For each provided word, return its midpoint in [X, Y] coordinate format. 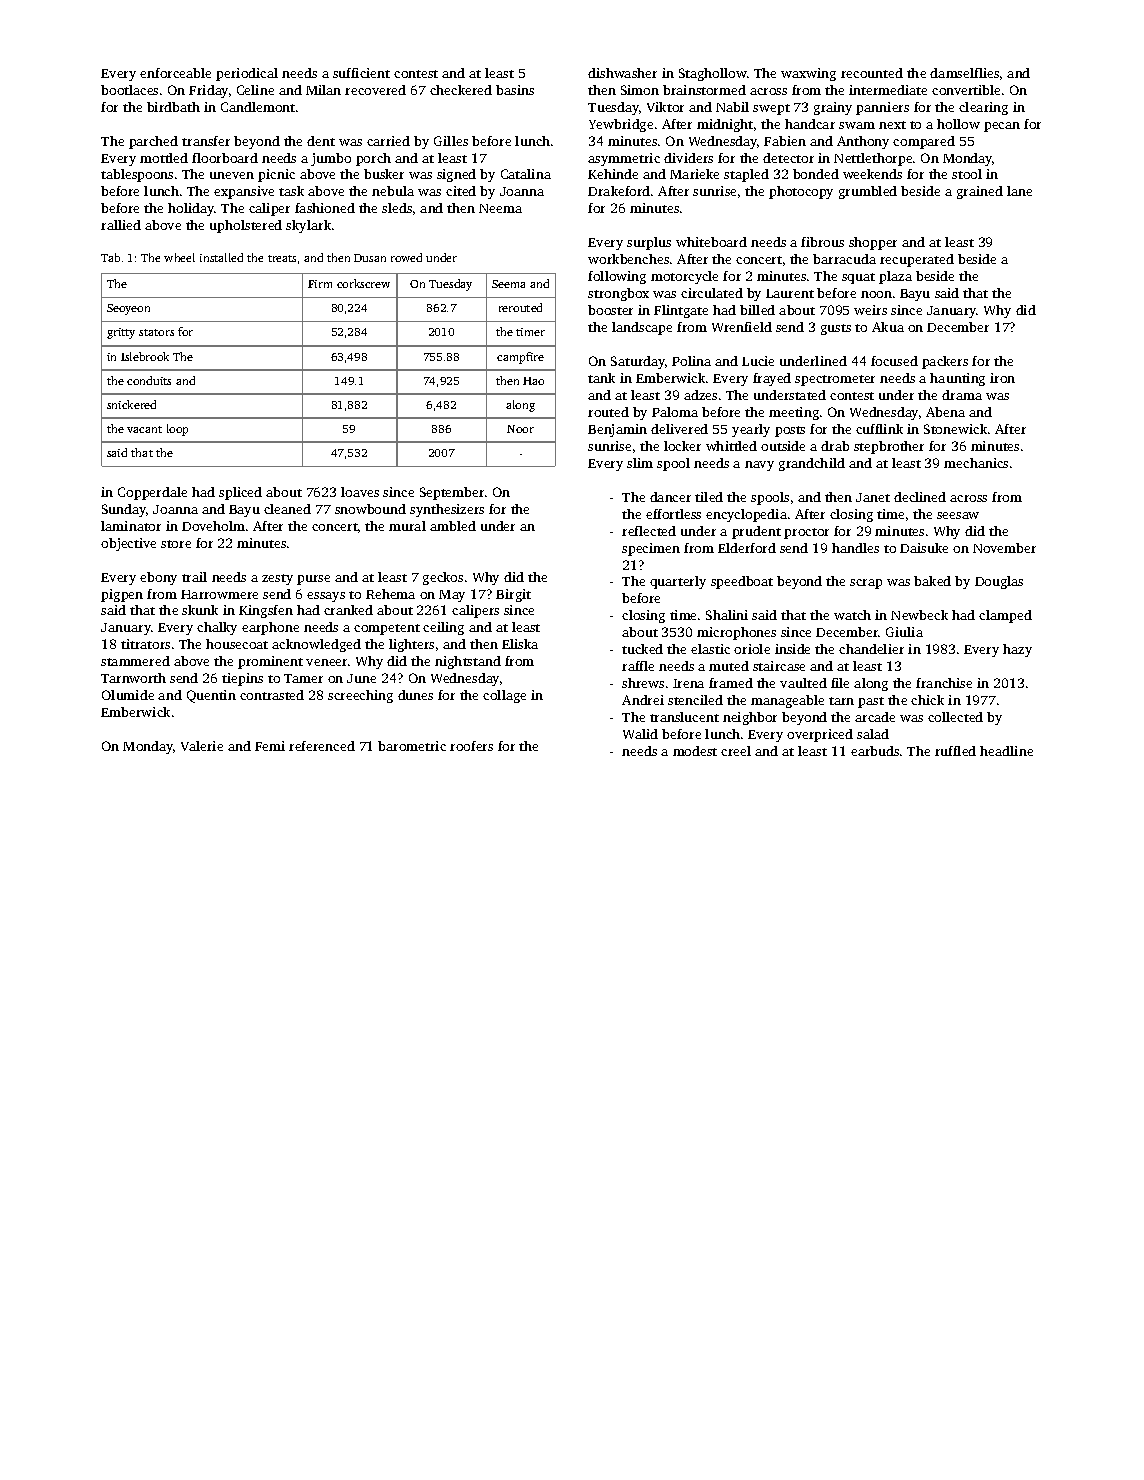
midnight [725, 125]
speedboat [742, 582]
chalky [217, 628]
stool [967, 174]
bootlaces [129, 90]
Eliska [520, 644]
